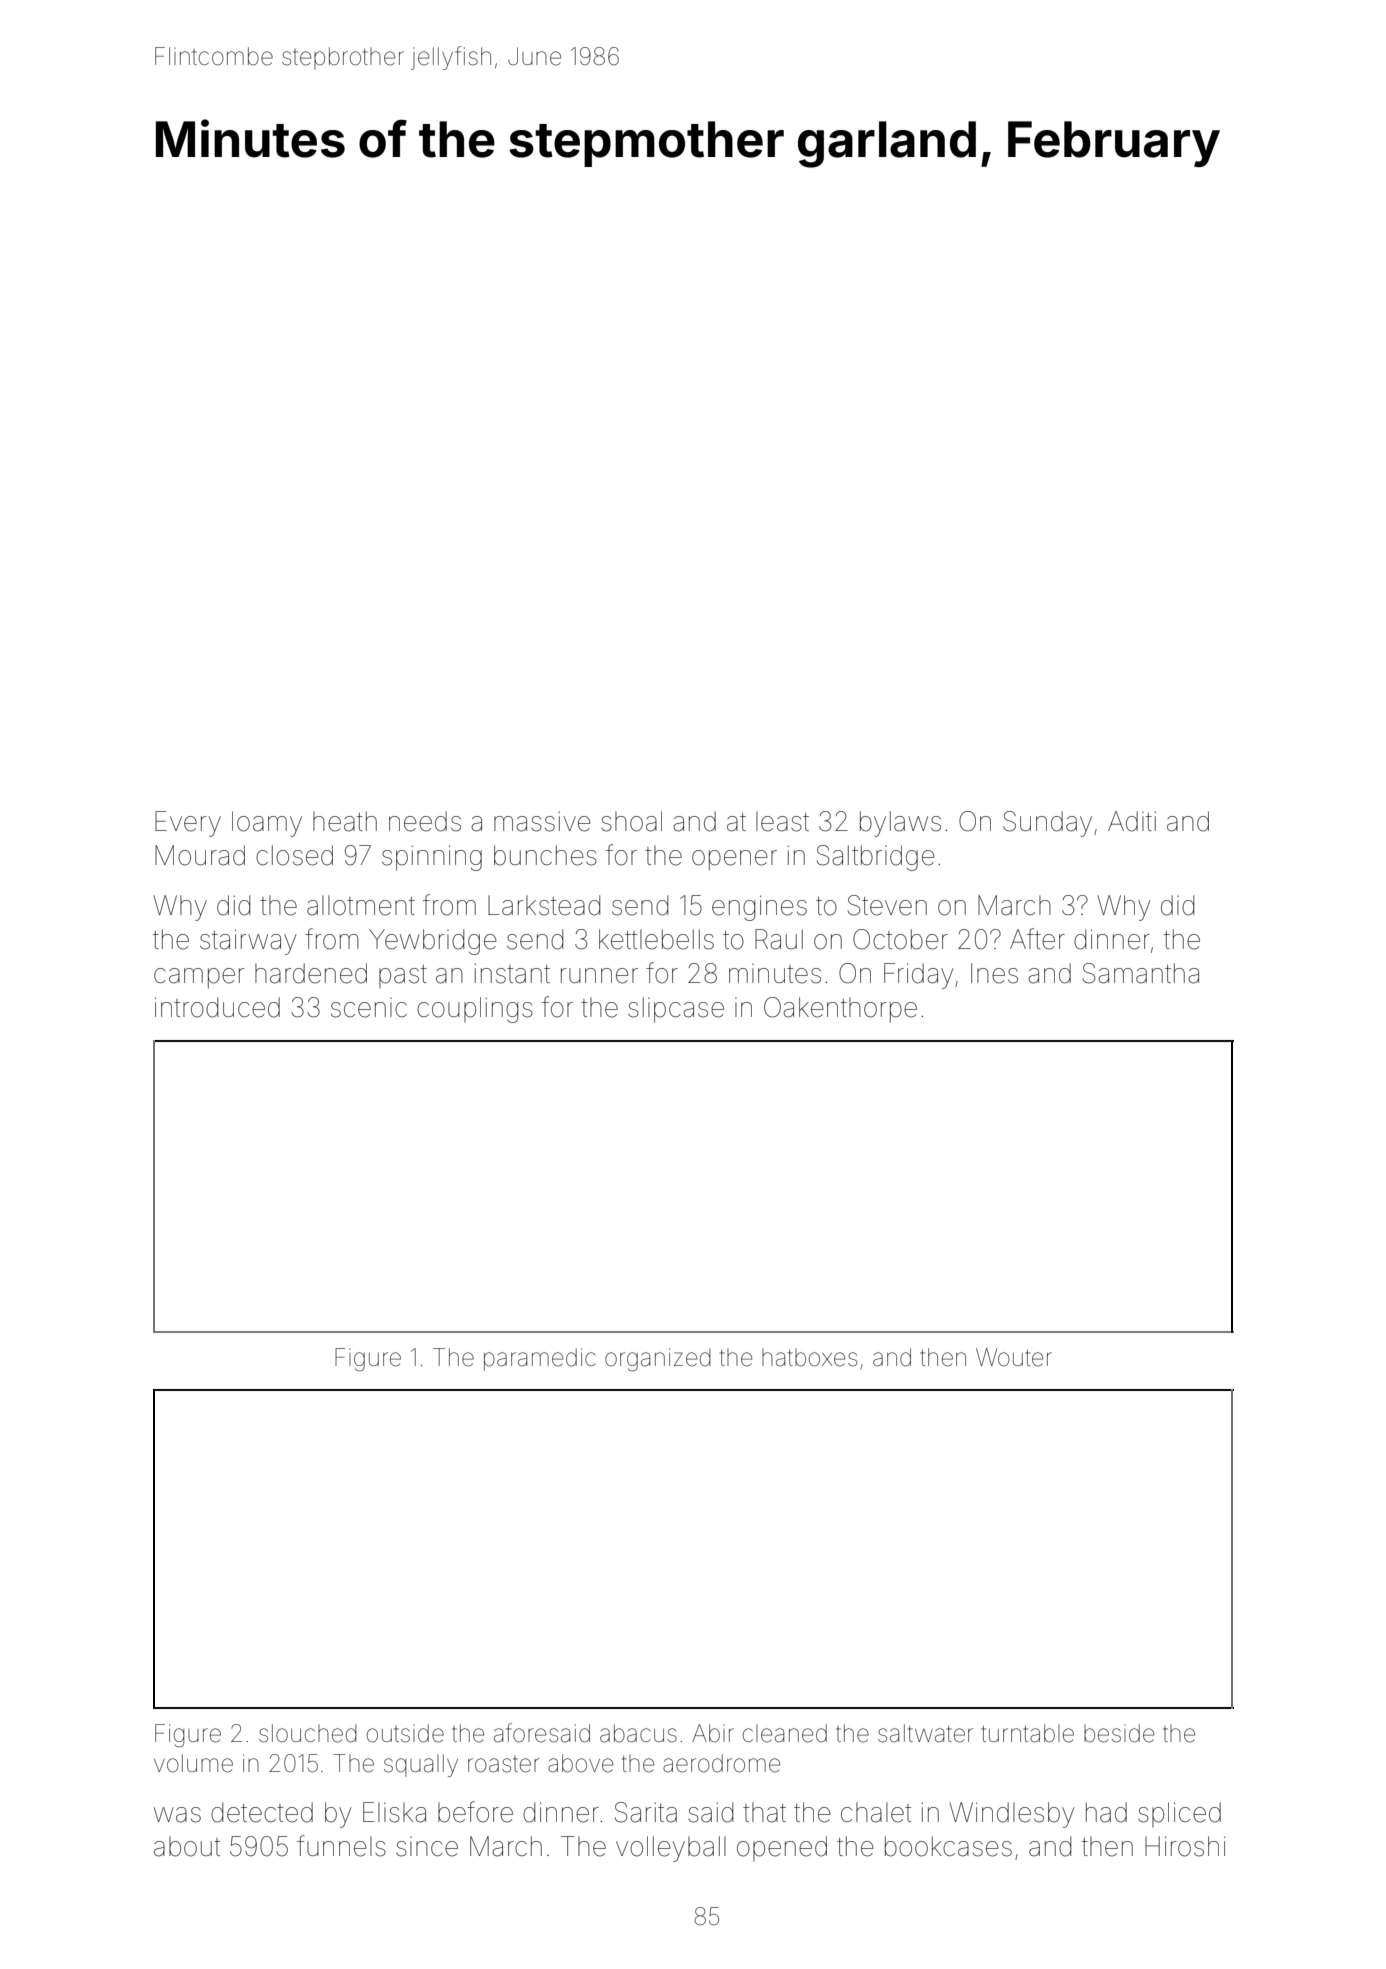  What do you see at coordinates (1141, 973) in the image?
I see `Samantha` at bounding box center [1141, 973].
